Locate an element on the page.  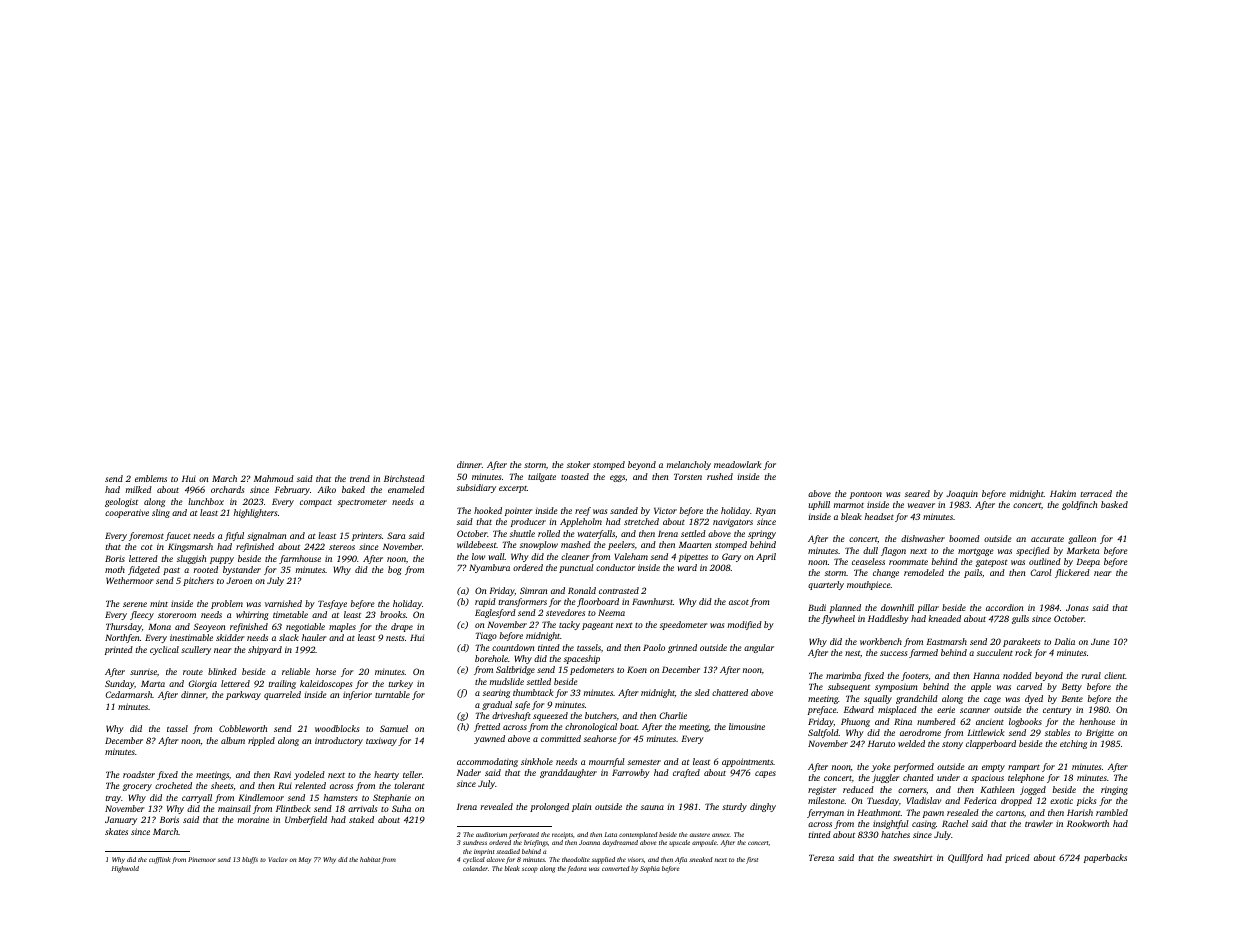
cufflink is located at coordinates (159, 860).
